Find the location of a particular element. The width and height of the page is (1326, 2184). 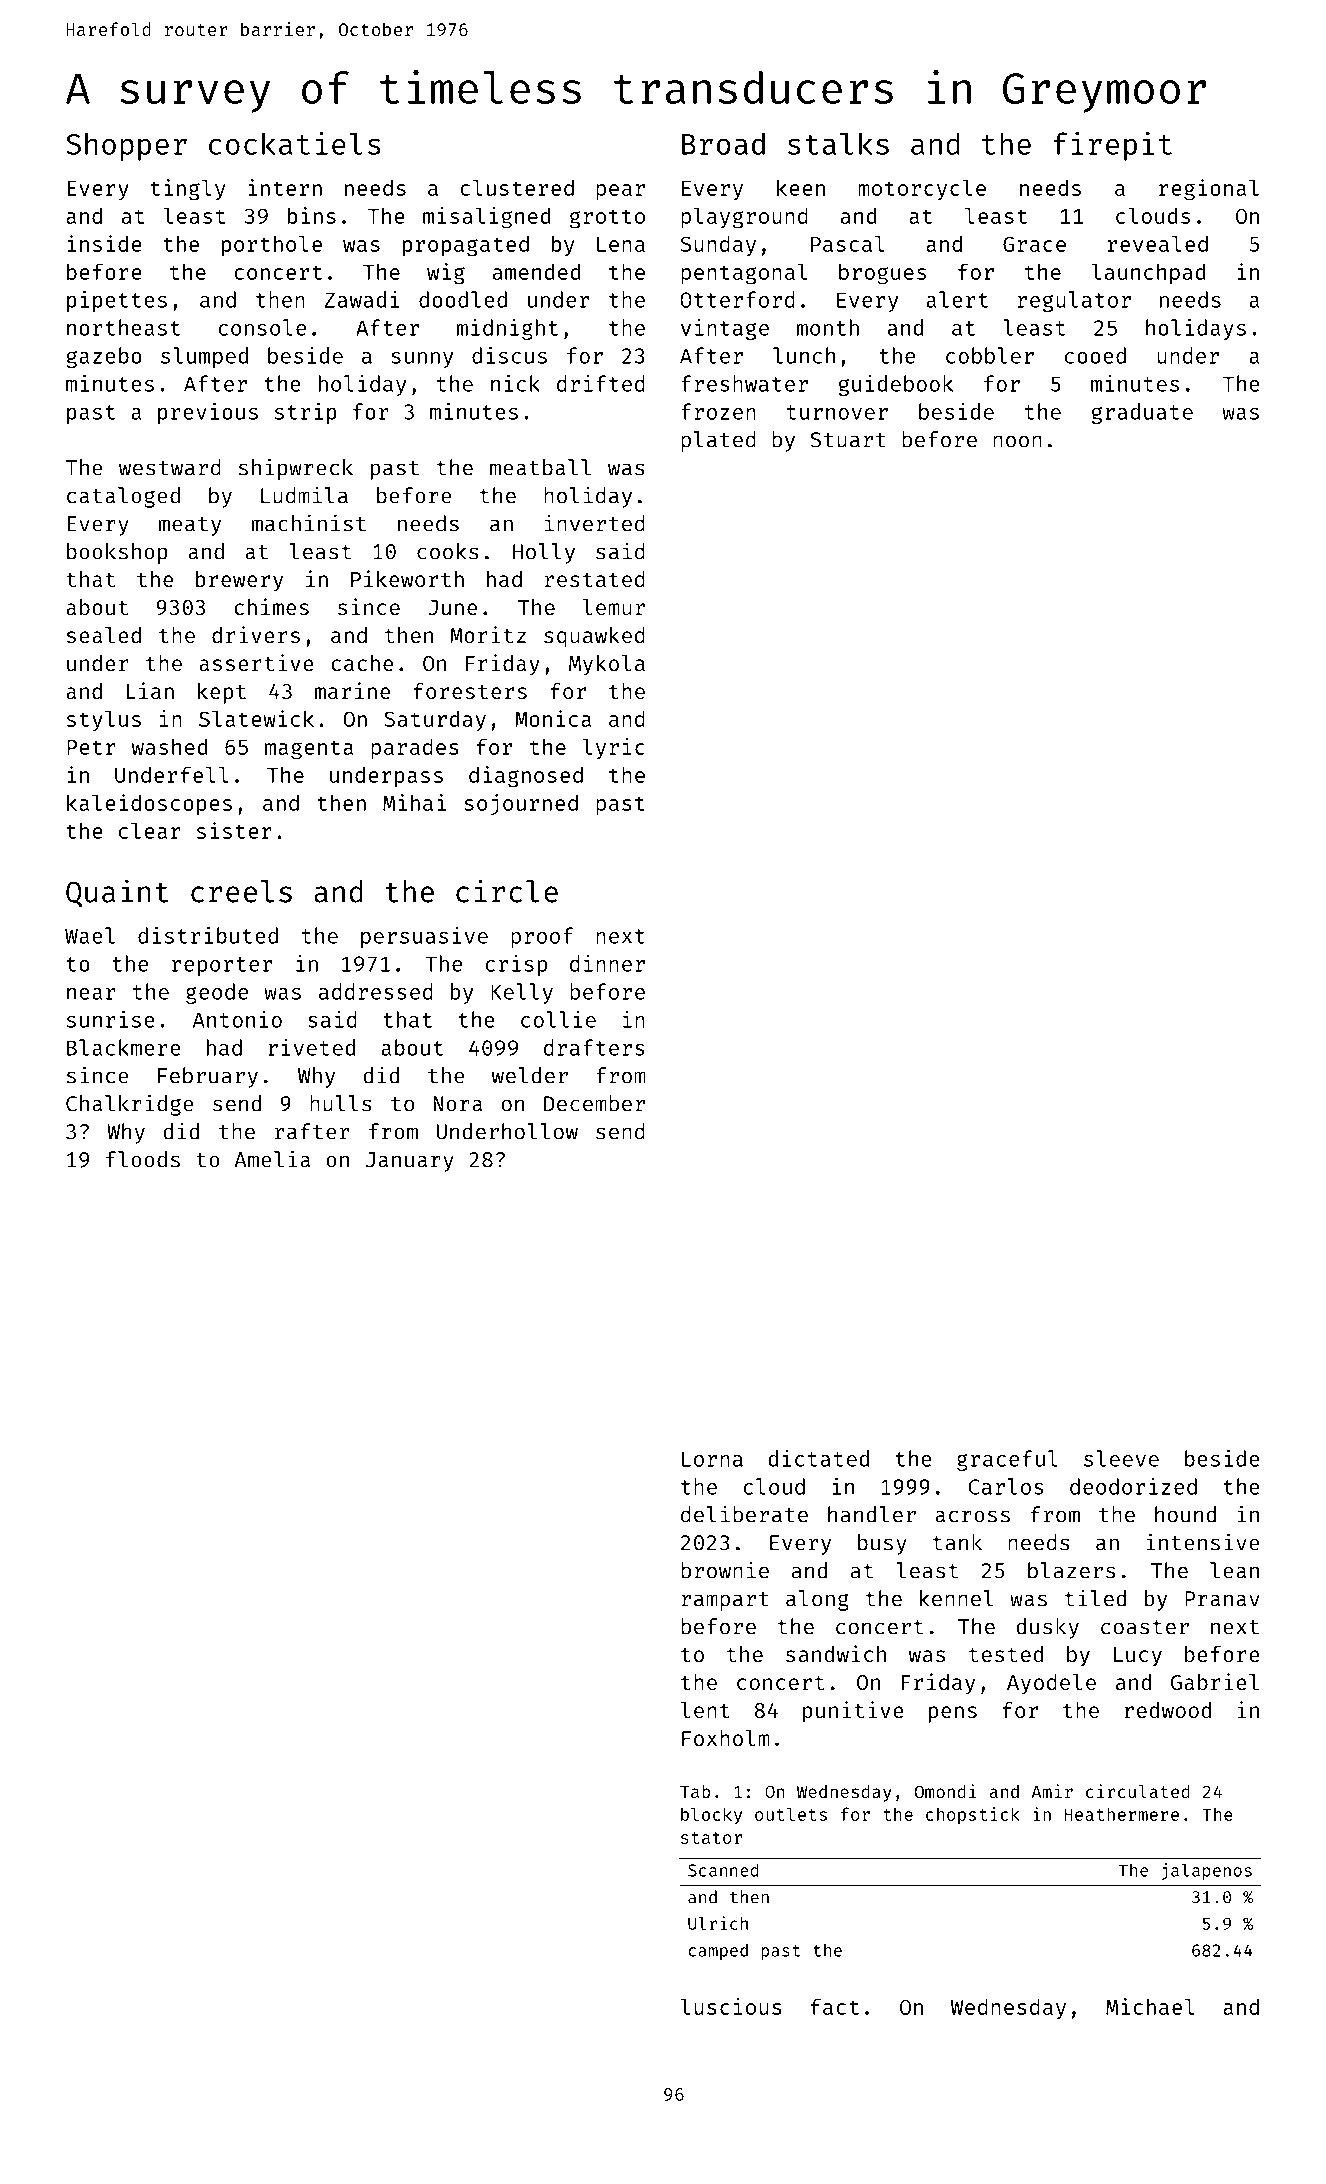

Broad is located at coordinates (723, 143).
